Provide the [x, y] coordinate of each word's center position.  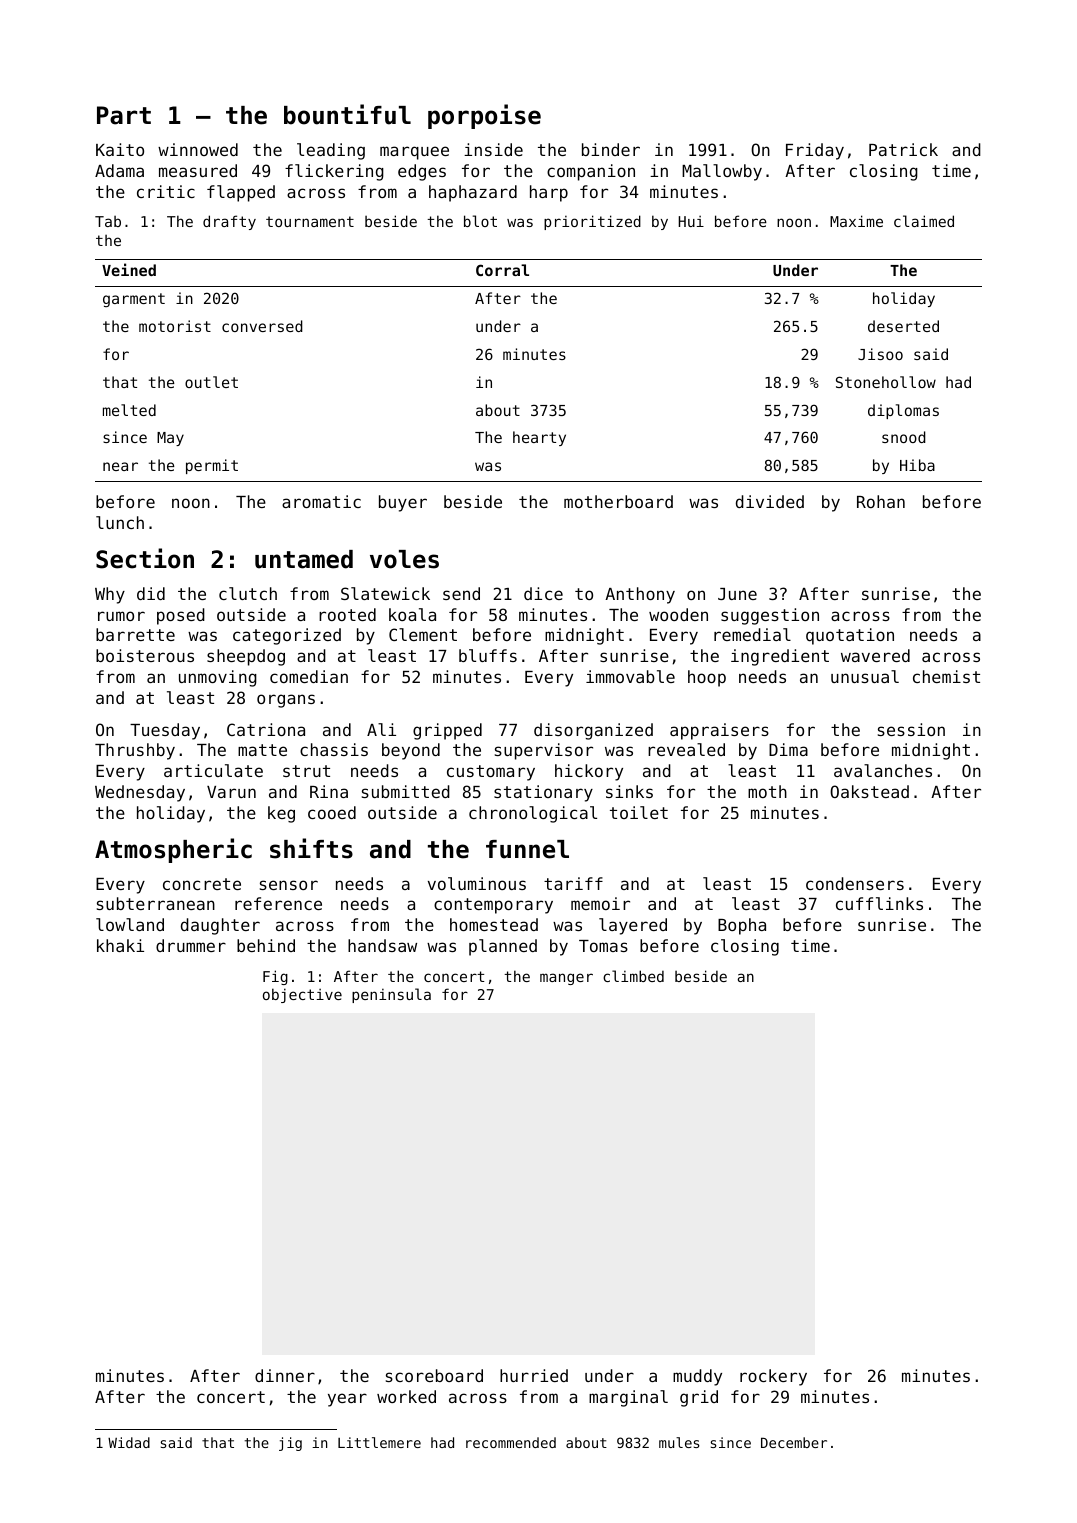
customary [491, 773]
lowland [130, 924]
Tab [108, 221]
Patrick [903, 149]
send [461, 593]
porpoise [484, 116]
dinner [285, 1375]
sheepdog [246, 657]
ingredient [780, 657]
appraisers [719, 731]
